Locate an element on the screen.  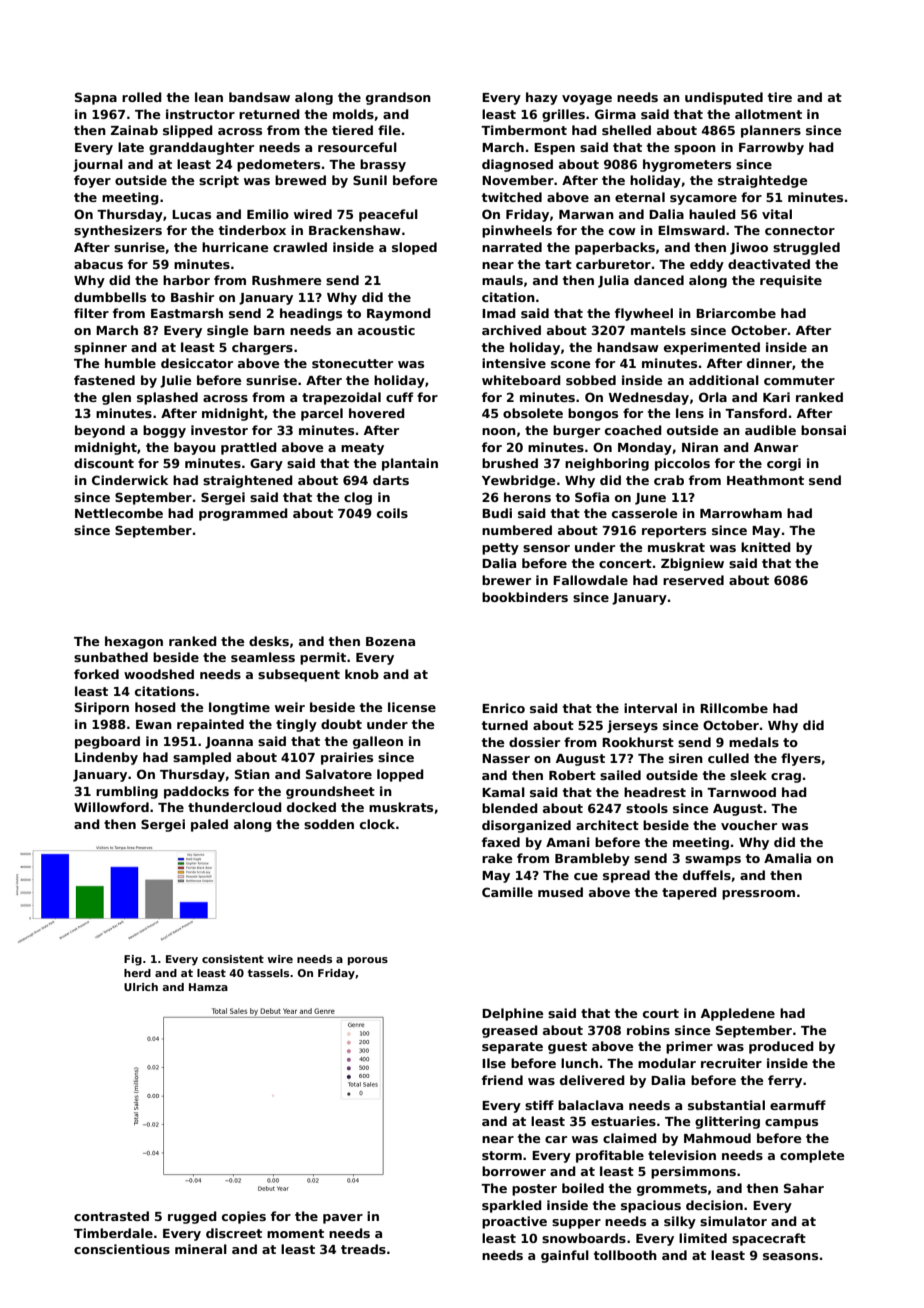
estuaries is located at coordinates (623, 1121).
